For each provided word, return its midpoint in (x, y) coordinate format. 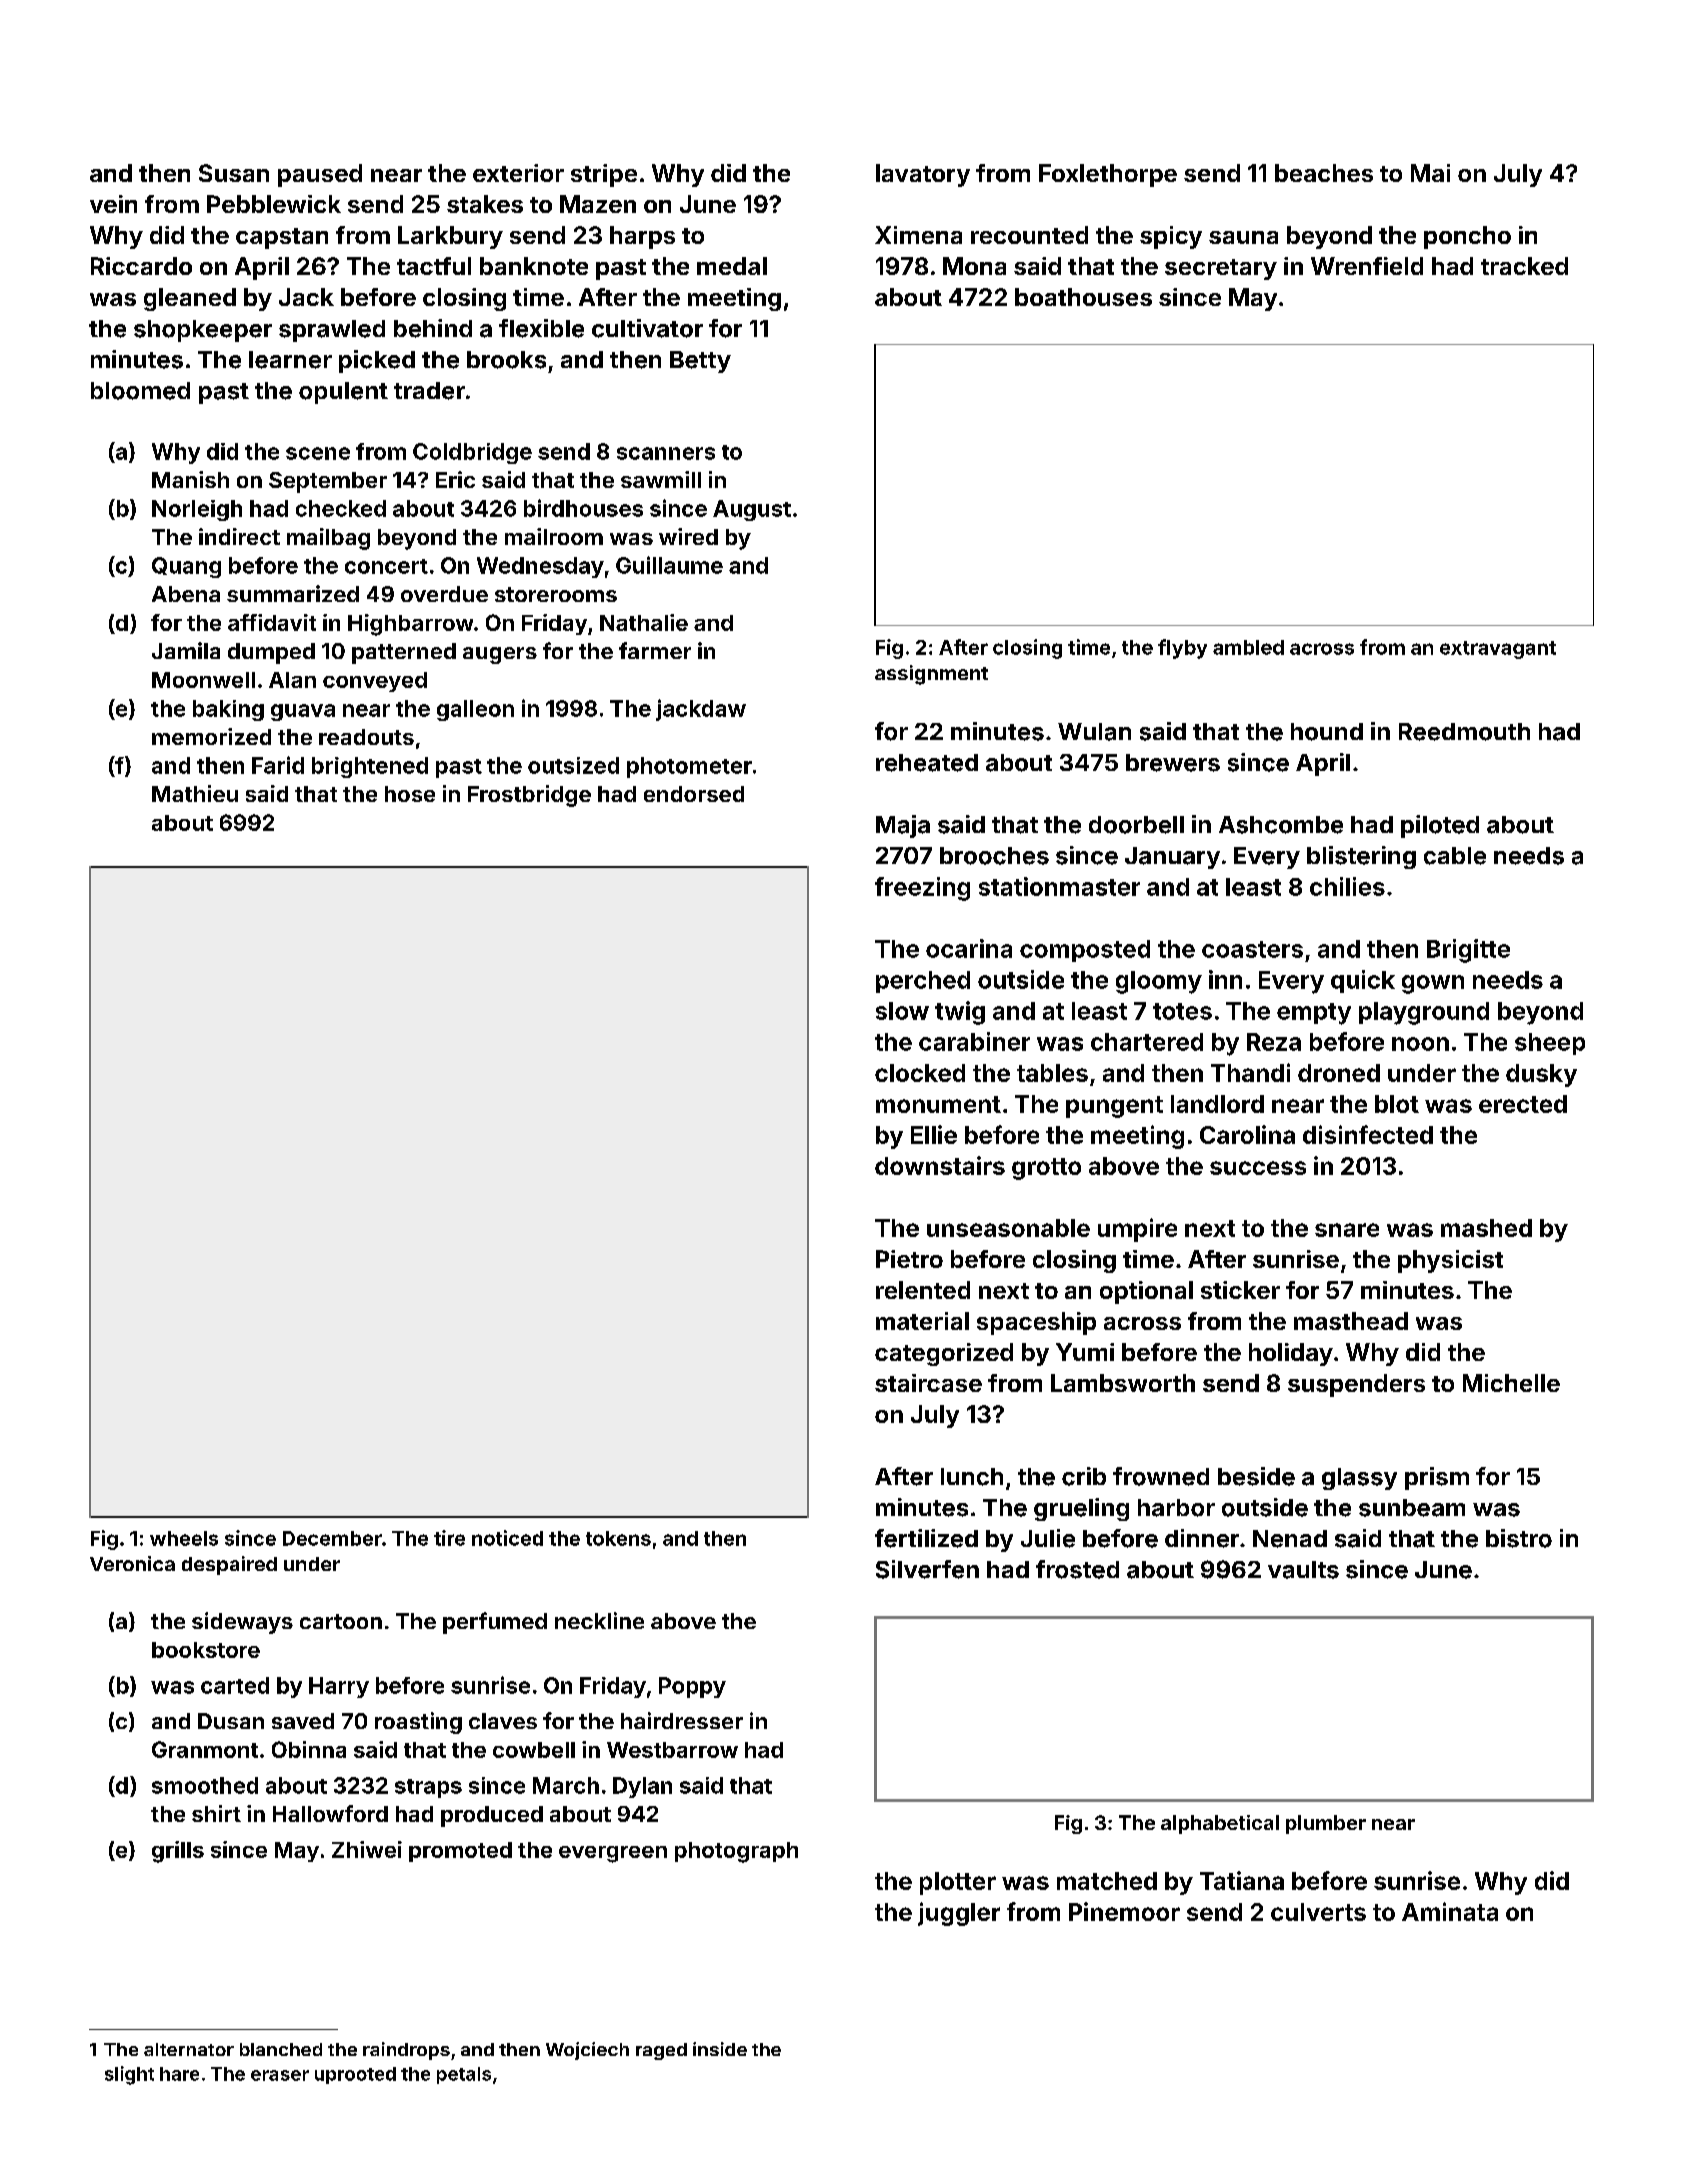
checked (341, 508)
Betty (700, 362)
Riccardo (141, 266)
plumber (1326, 1824)
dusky (1541, 1075)
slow (902, 1011)
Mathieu (195, 793)
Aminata (1450, 1911)
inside (720, 2049)
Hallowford (330, 1813)
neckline (599, 1620)
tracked (1524, 266)
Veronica (132, 1563)
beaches (1324, 173)
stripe (604, 175)
